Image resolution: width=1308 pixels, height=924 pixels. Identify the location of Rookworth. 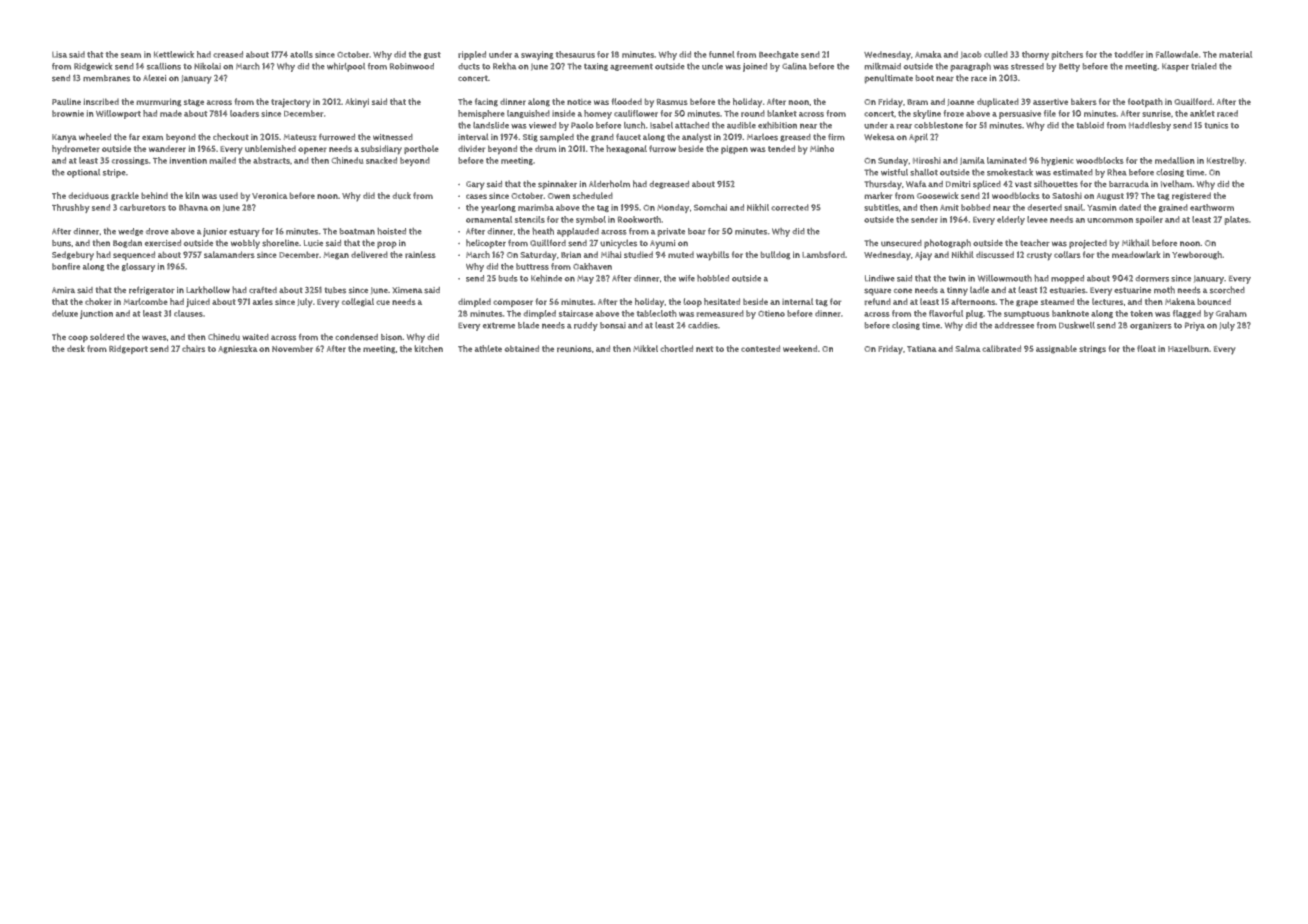
(639, 219).
